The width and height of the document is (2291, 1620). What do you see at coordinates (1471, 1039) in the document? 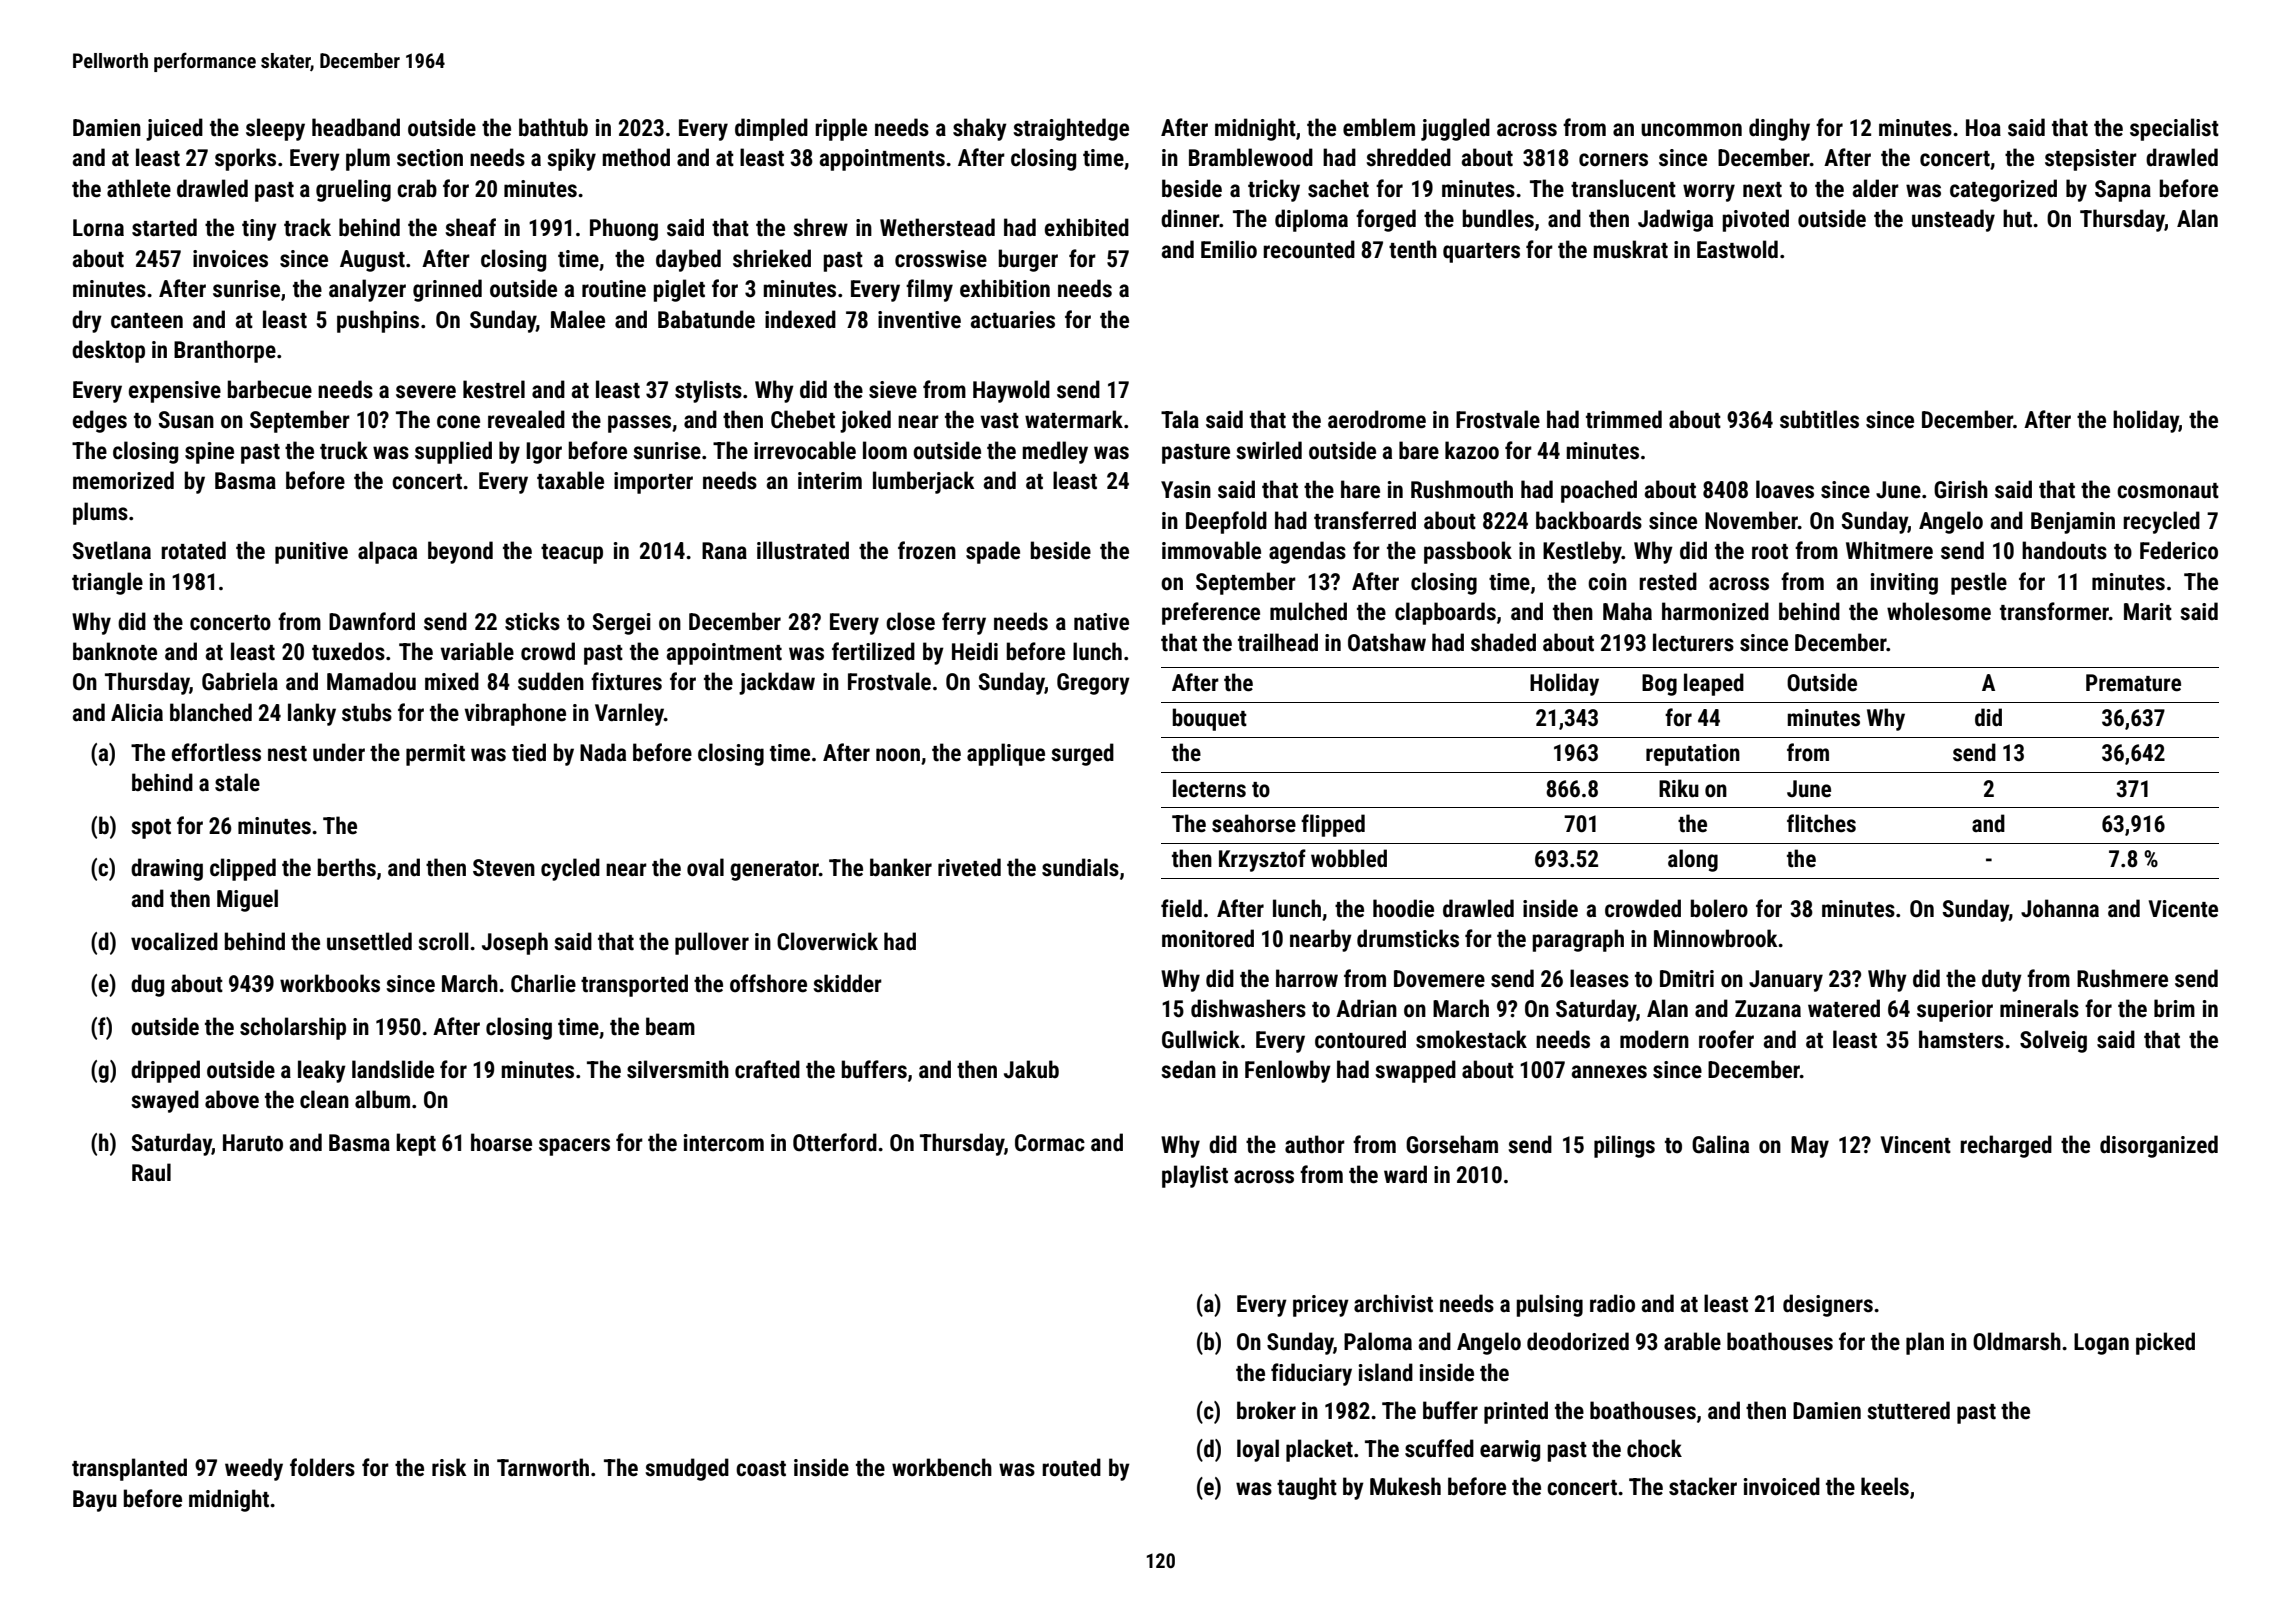
I see `smokestack` at bounding box center [1471, 1039].
